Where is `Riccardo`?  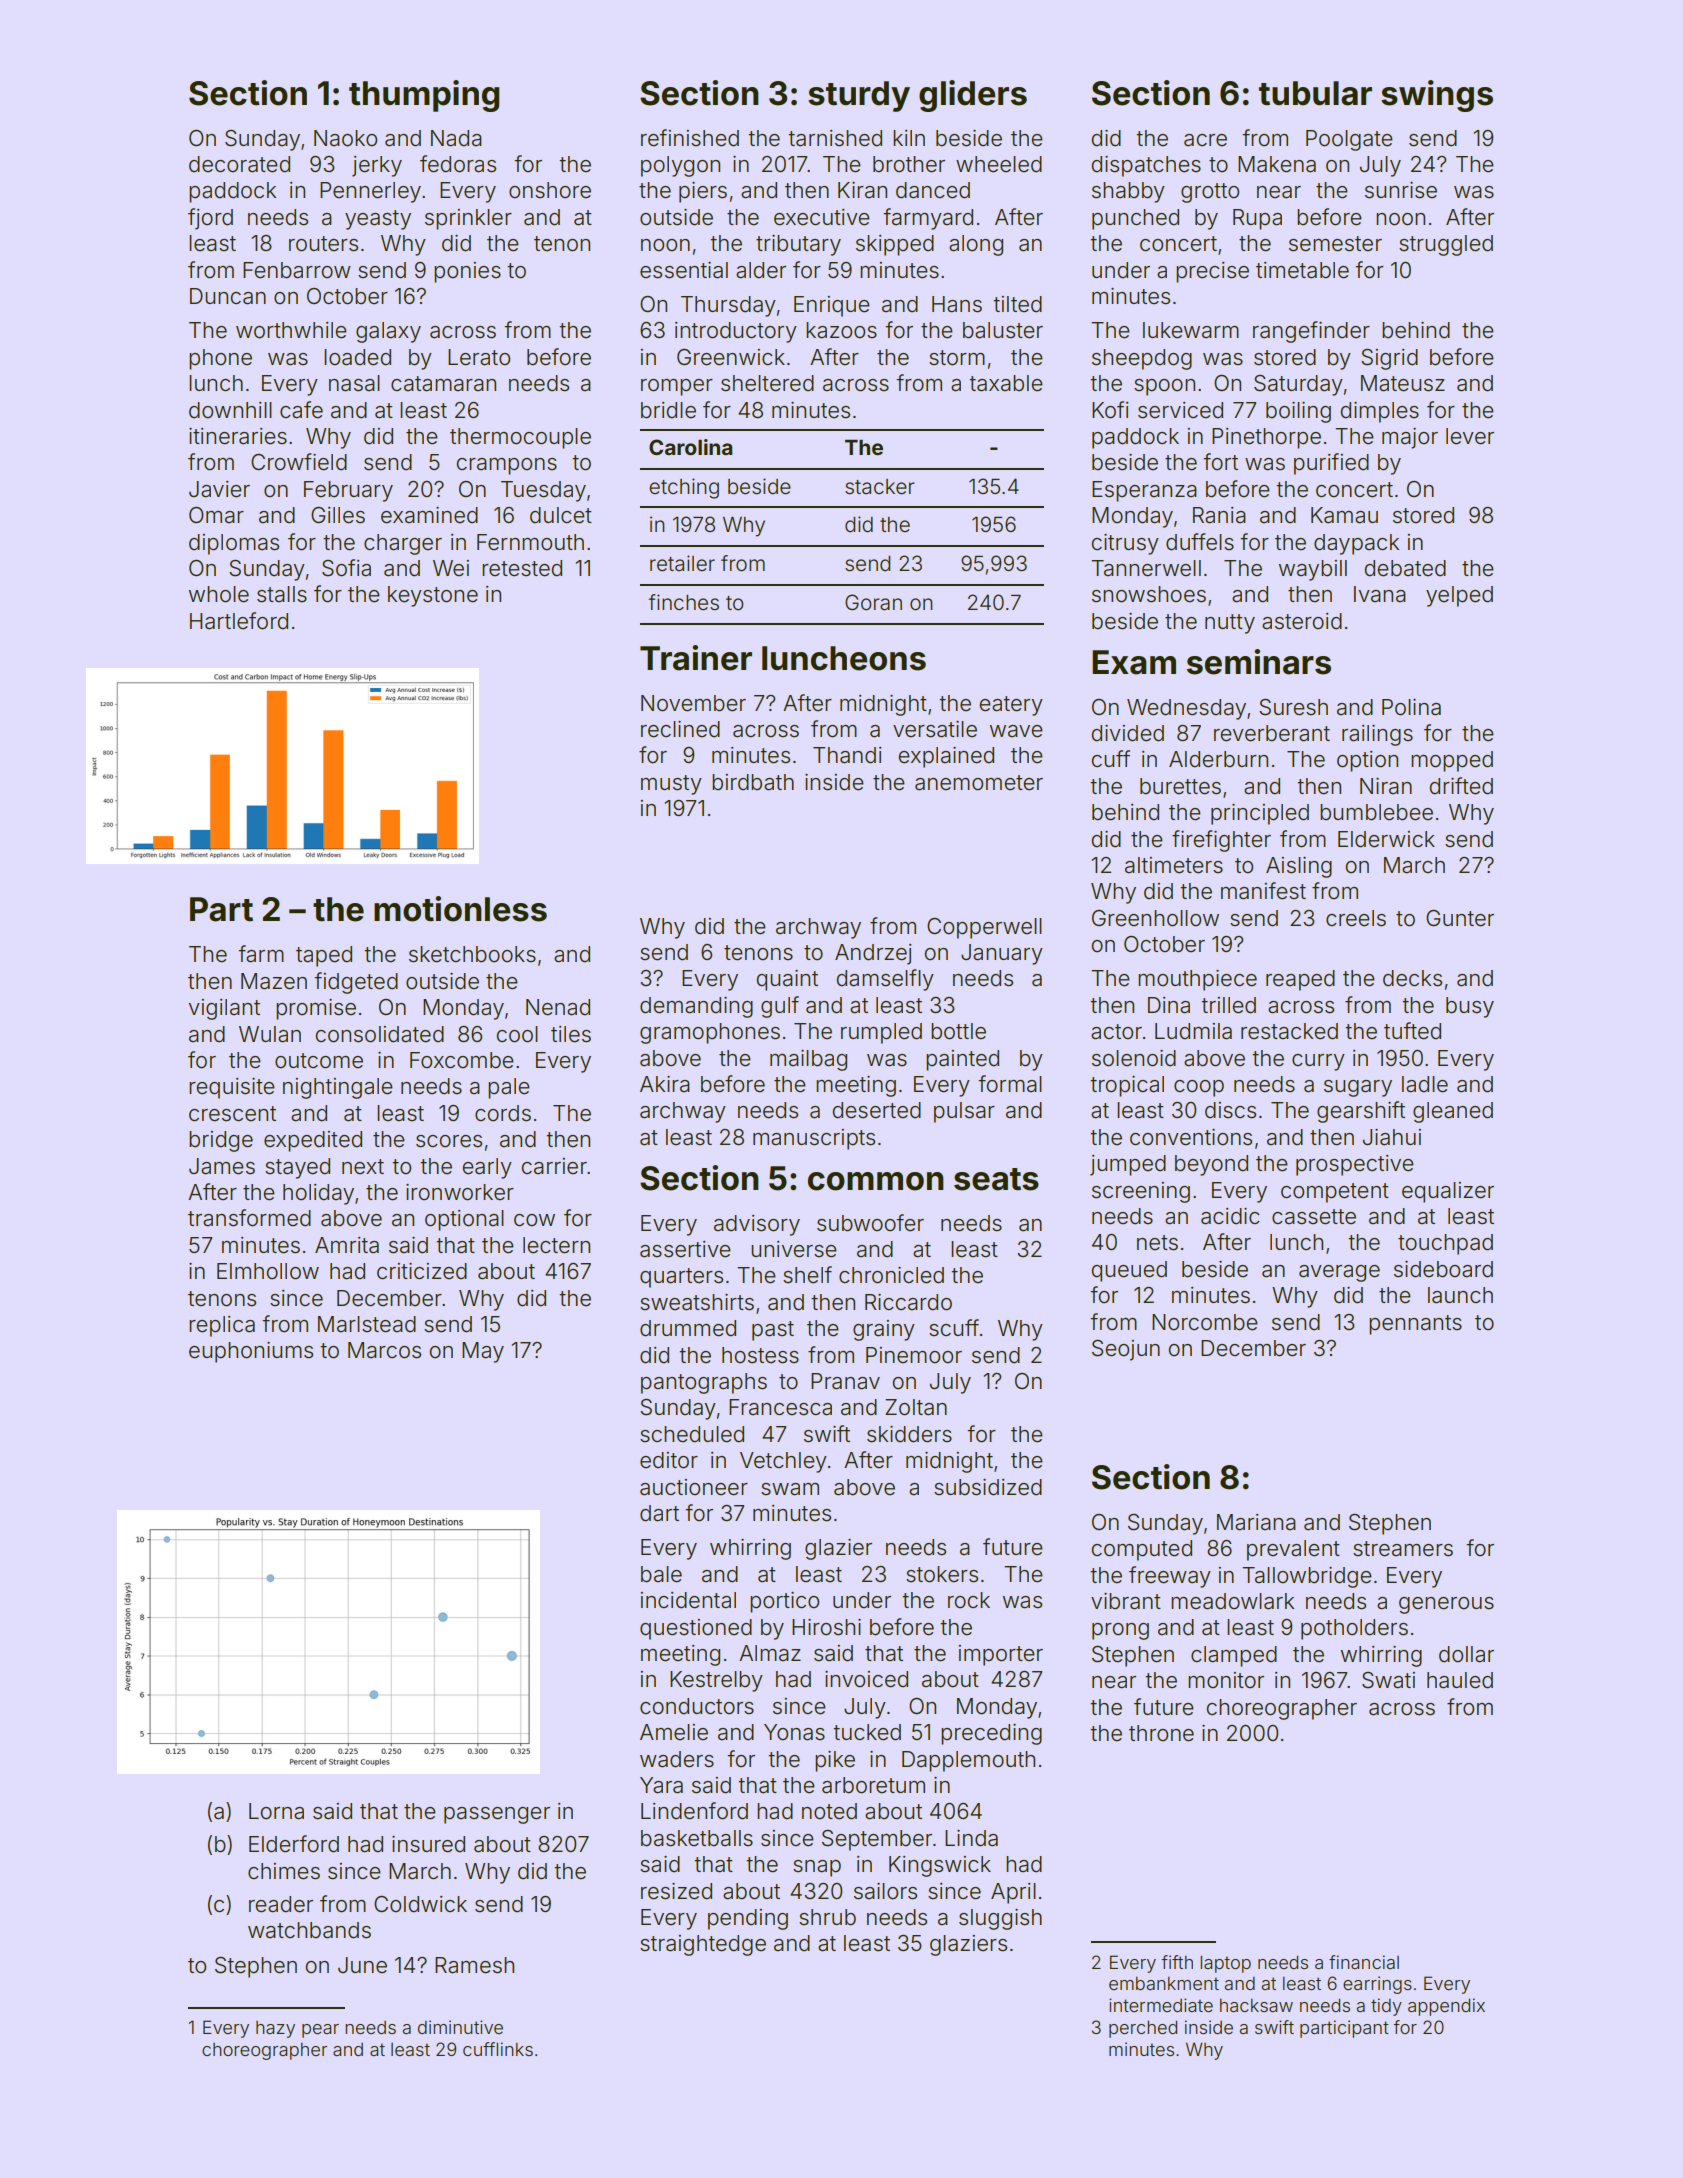 Riccardo is located at coordinates (908, 1302).
